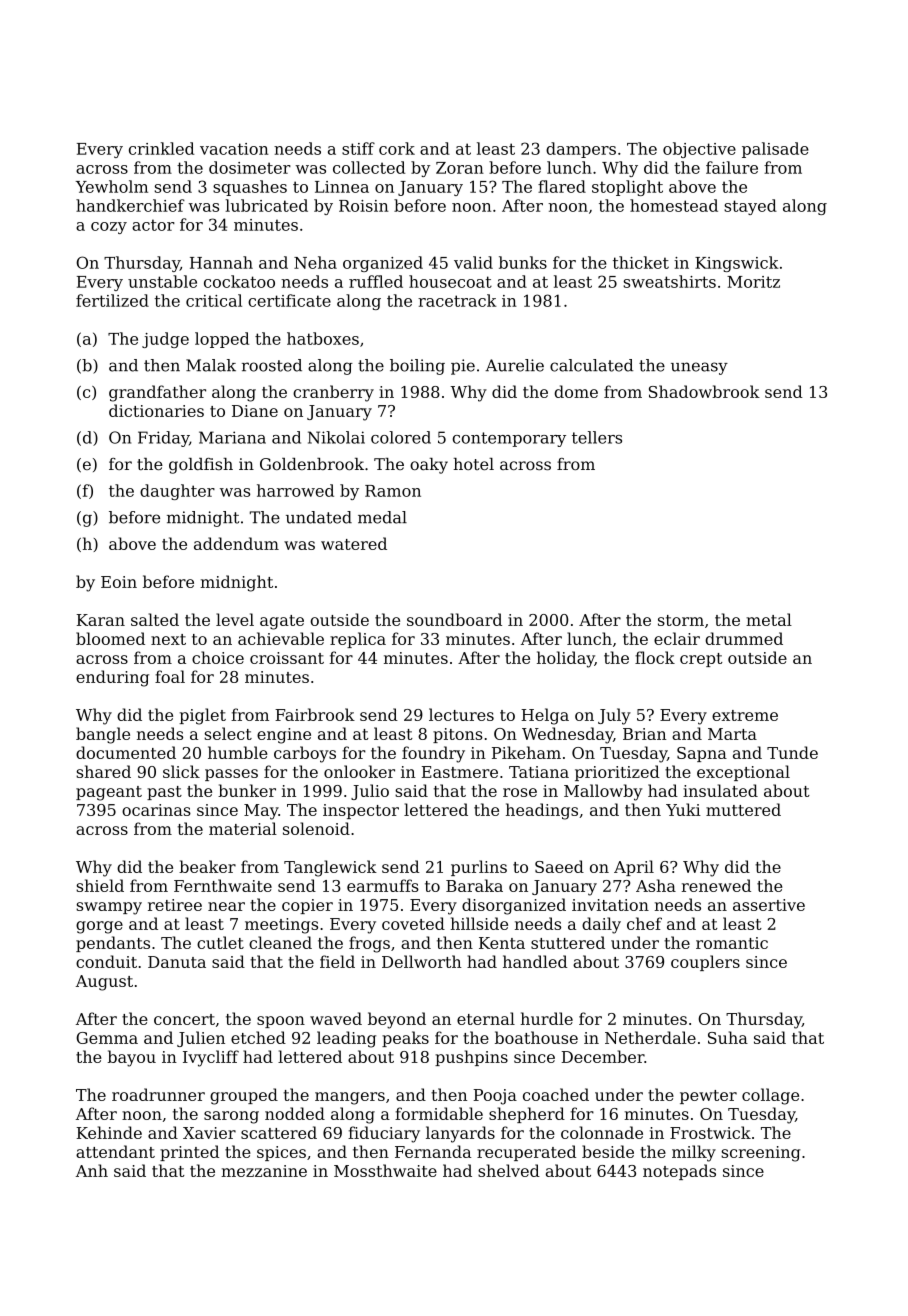  What do you see at coordinates (370, 792) in the image?
I see `Julio` at bounding box center [370, 792].
